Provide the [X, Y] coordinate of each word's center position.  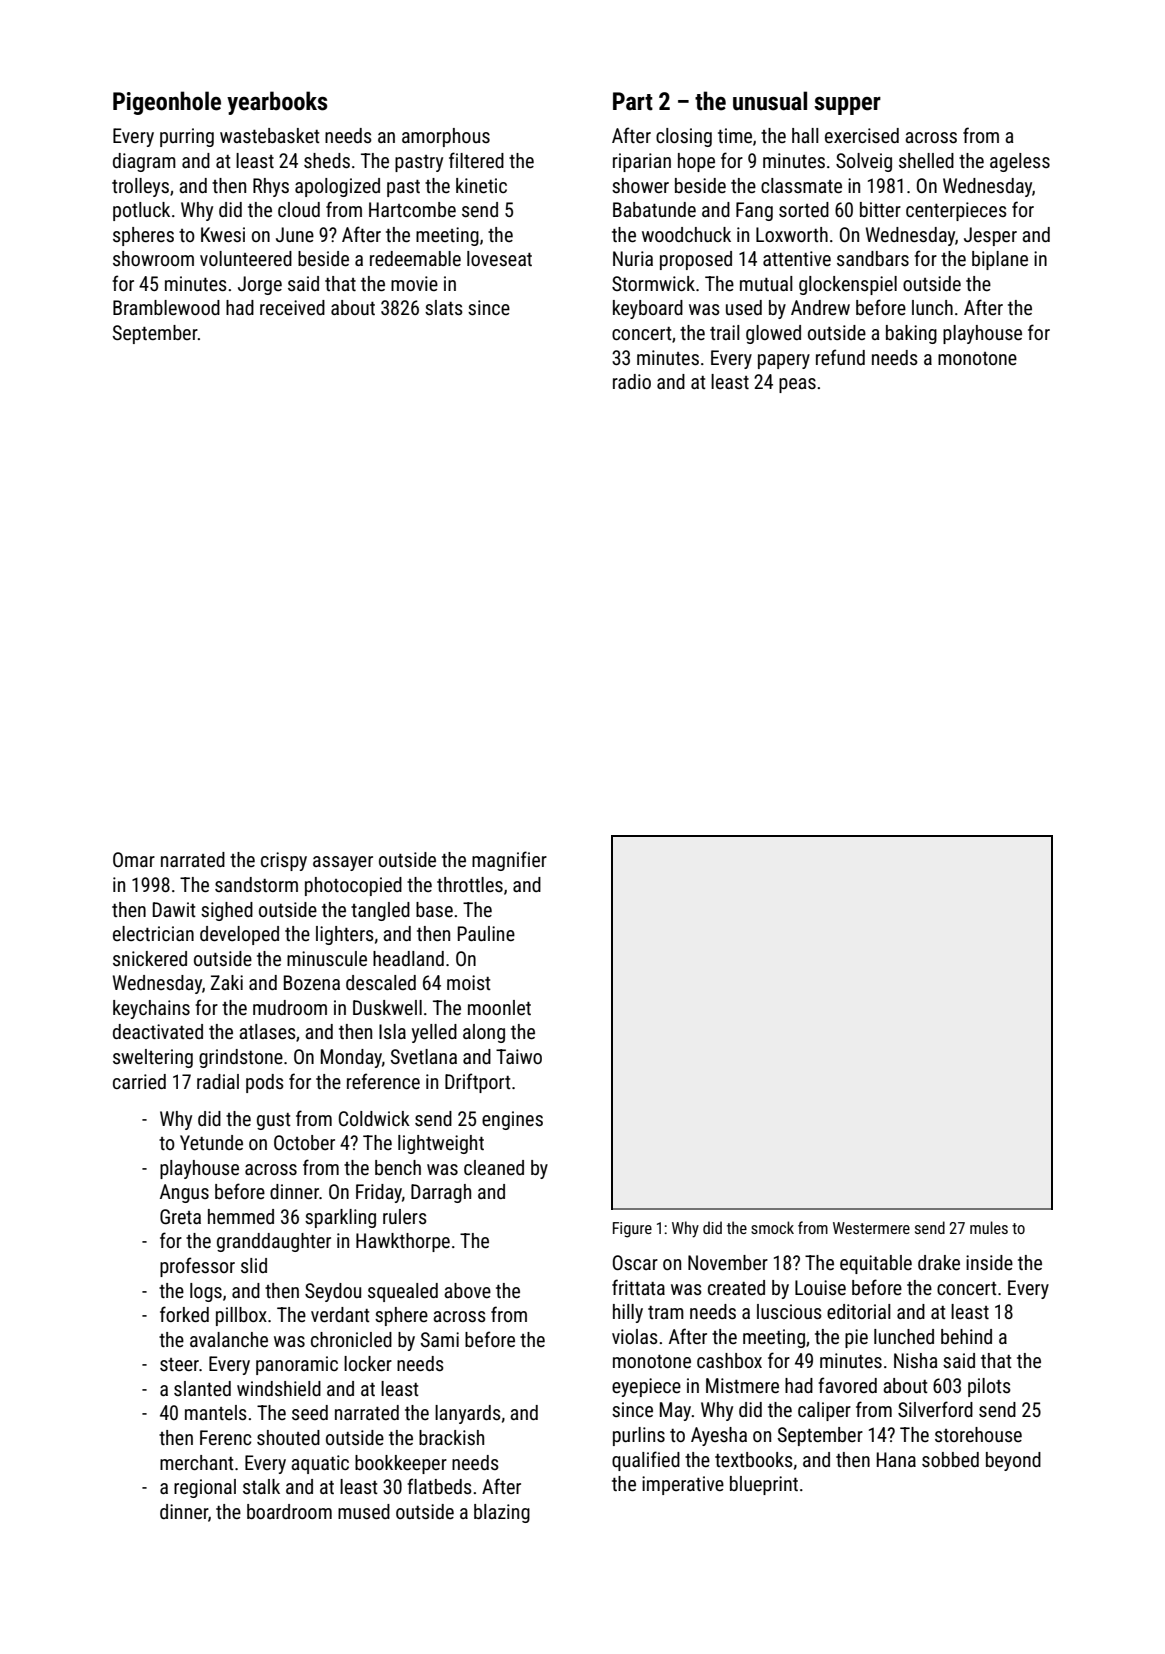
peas [797, 385]
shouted [288, 1437]
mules [989, 1227]
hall [805, 135]
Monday [351, 1058]
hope [696, 162]
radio [632, 381]
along [484, 1033]
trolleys [140, 187]
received [292, 307]
